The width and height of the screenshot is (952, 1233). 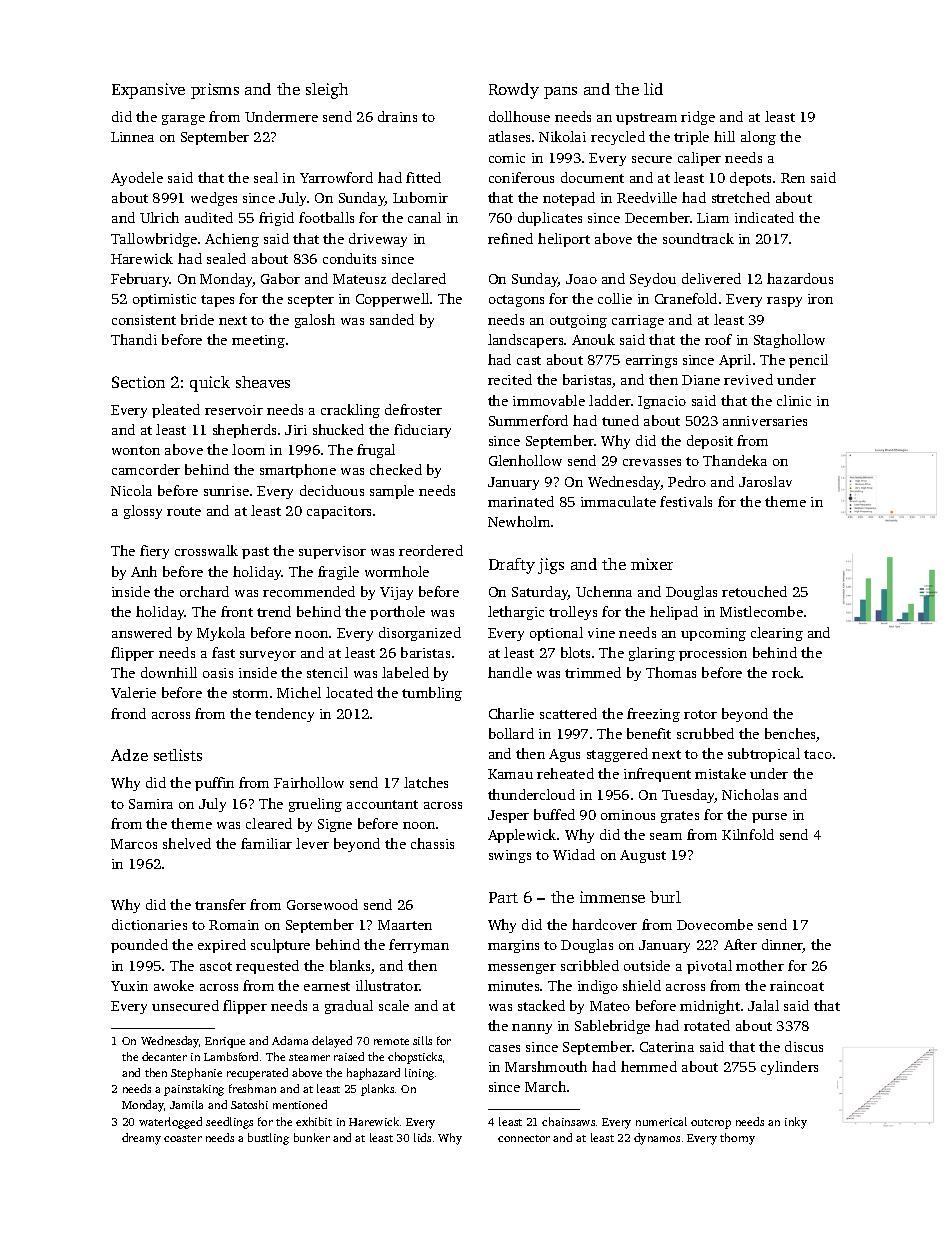 I want to click on sanded, so click(x=392, y=319).
